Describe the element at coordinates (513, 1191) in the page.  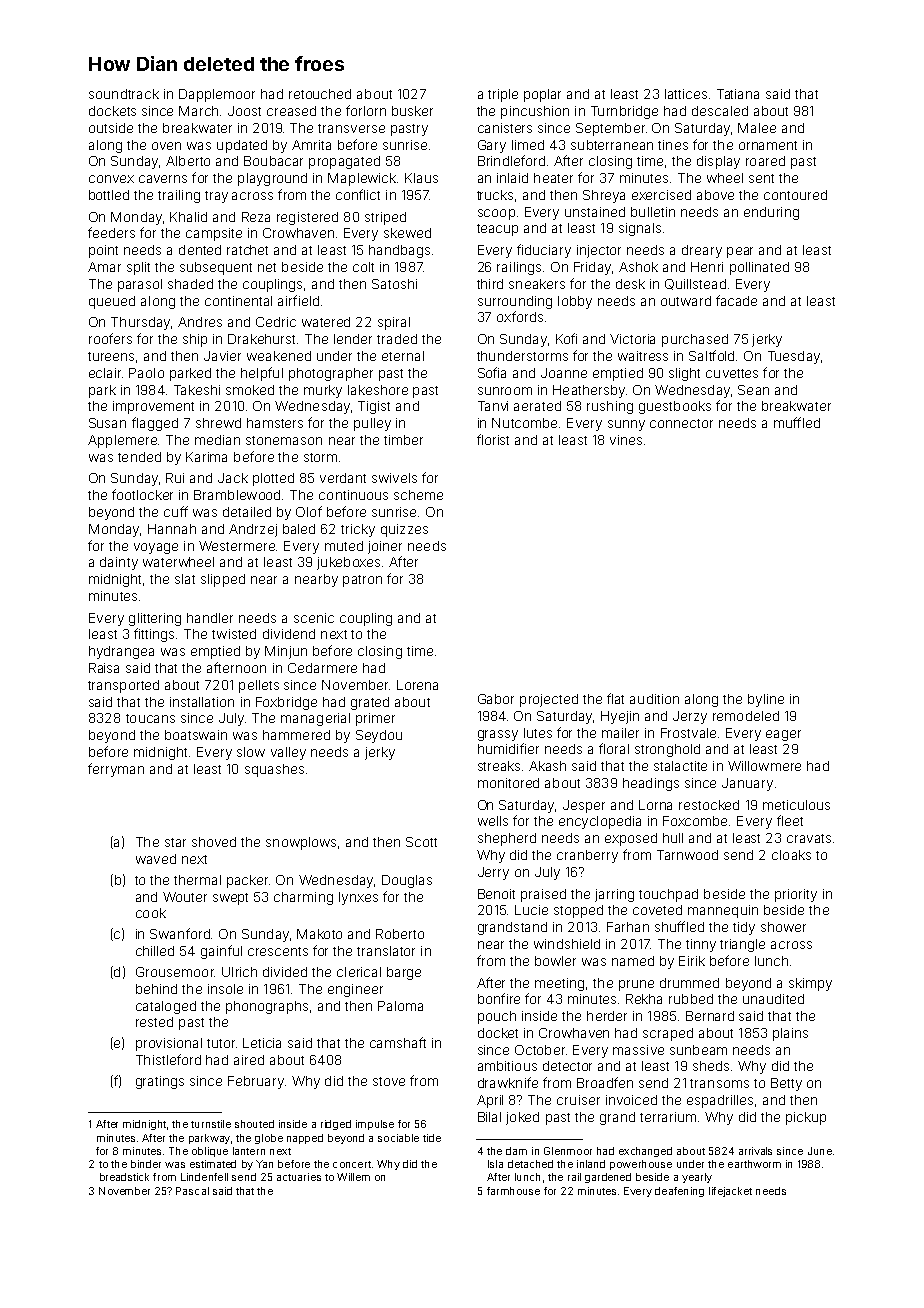
I see `farmhouse` at that location.
